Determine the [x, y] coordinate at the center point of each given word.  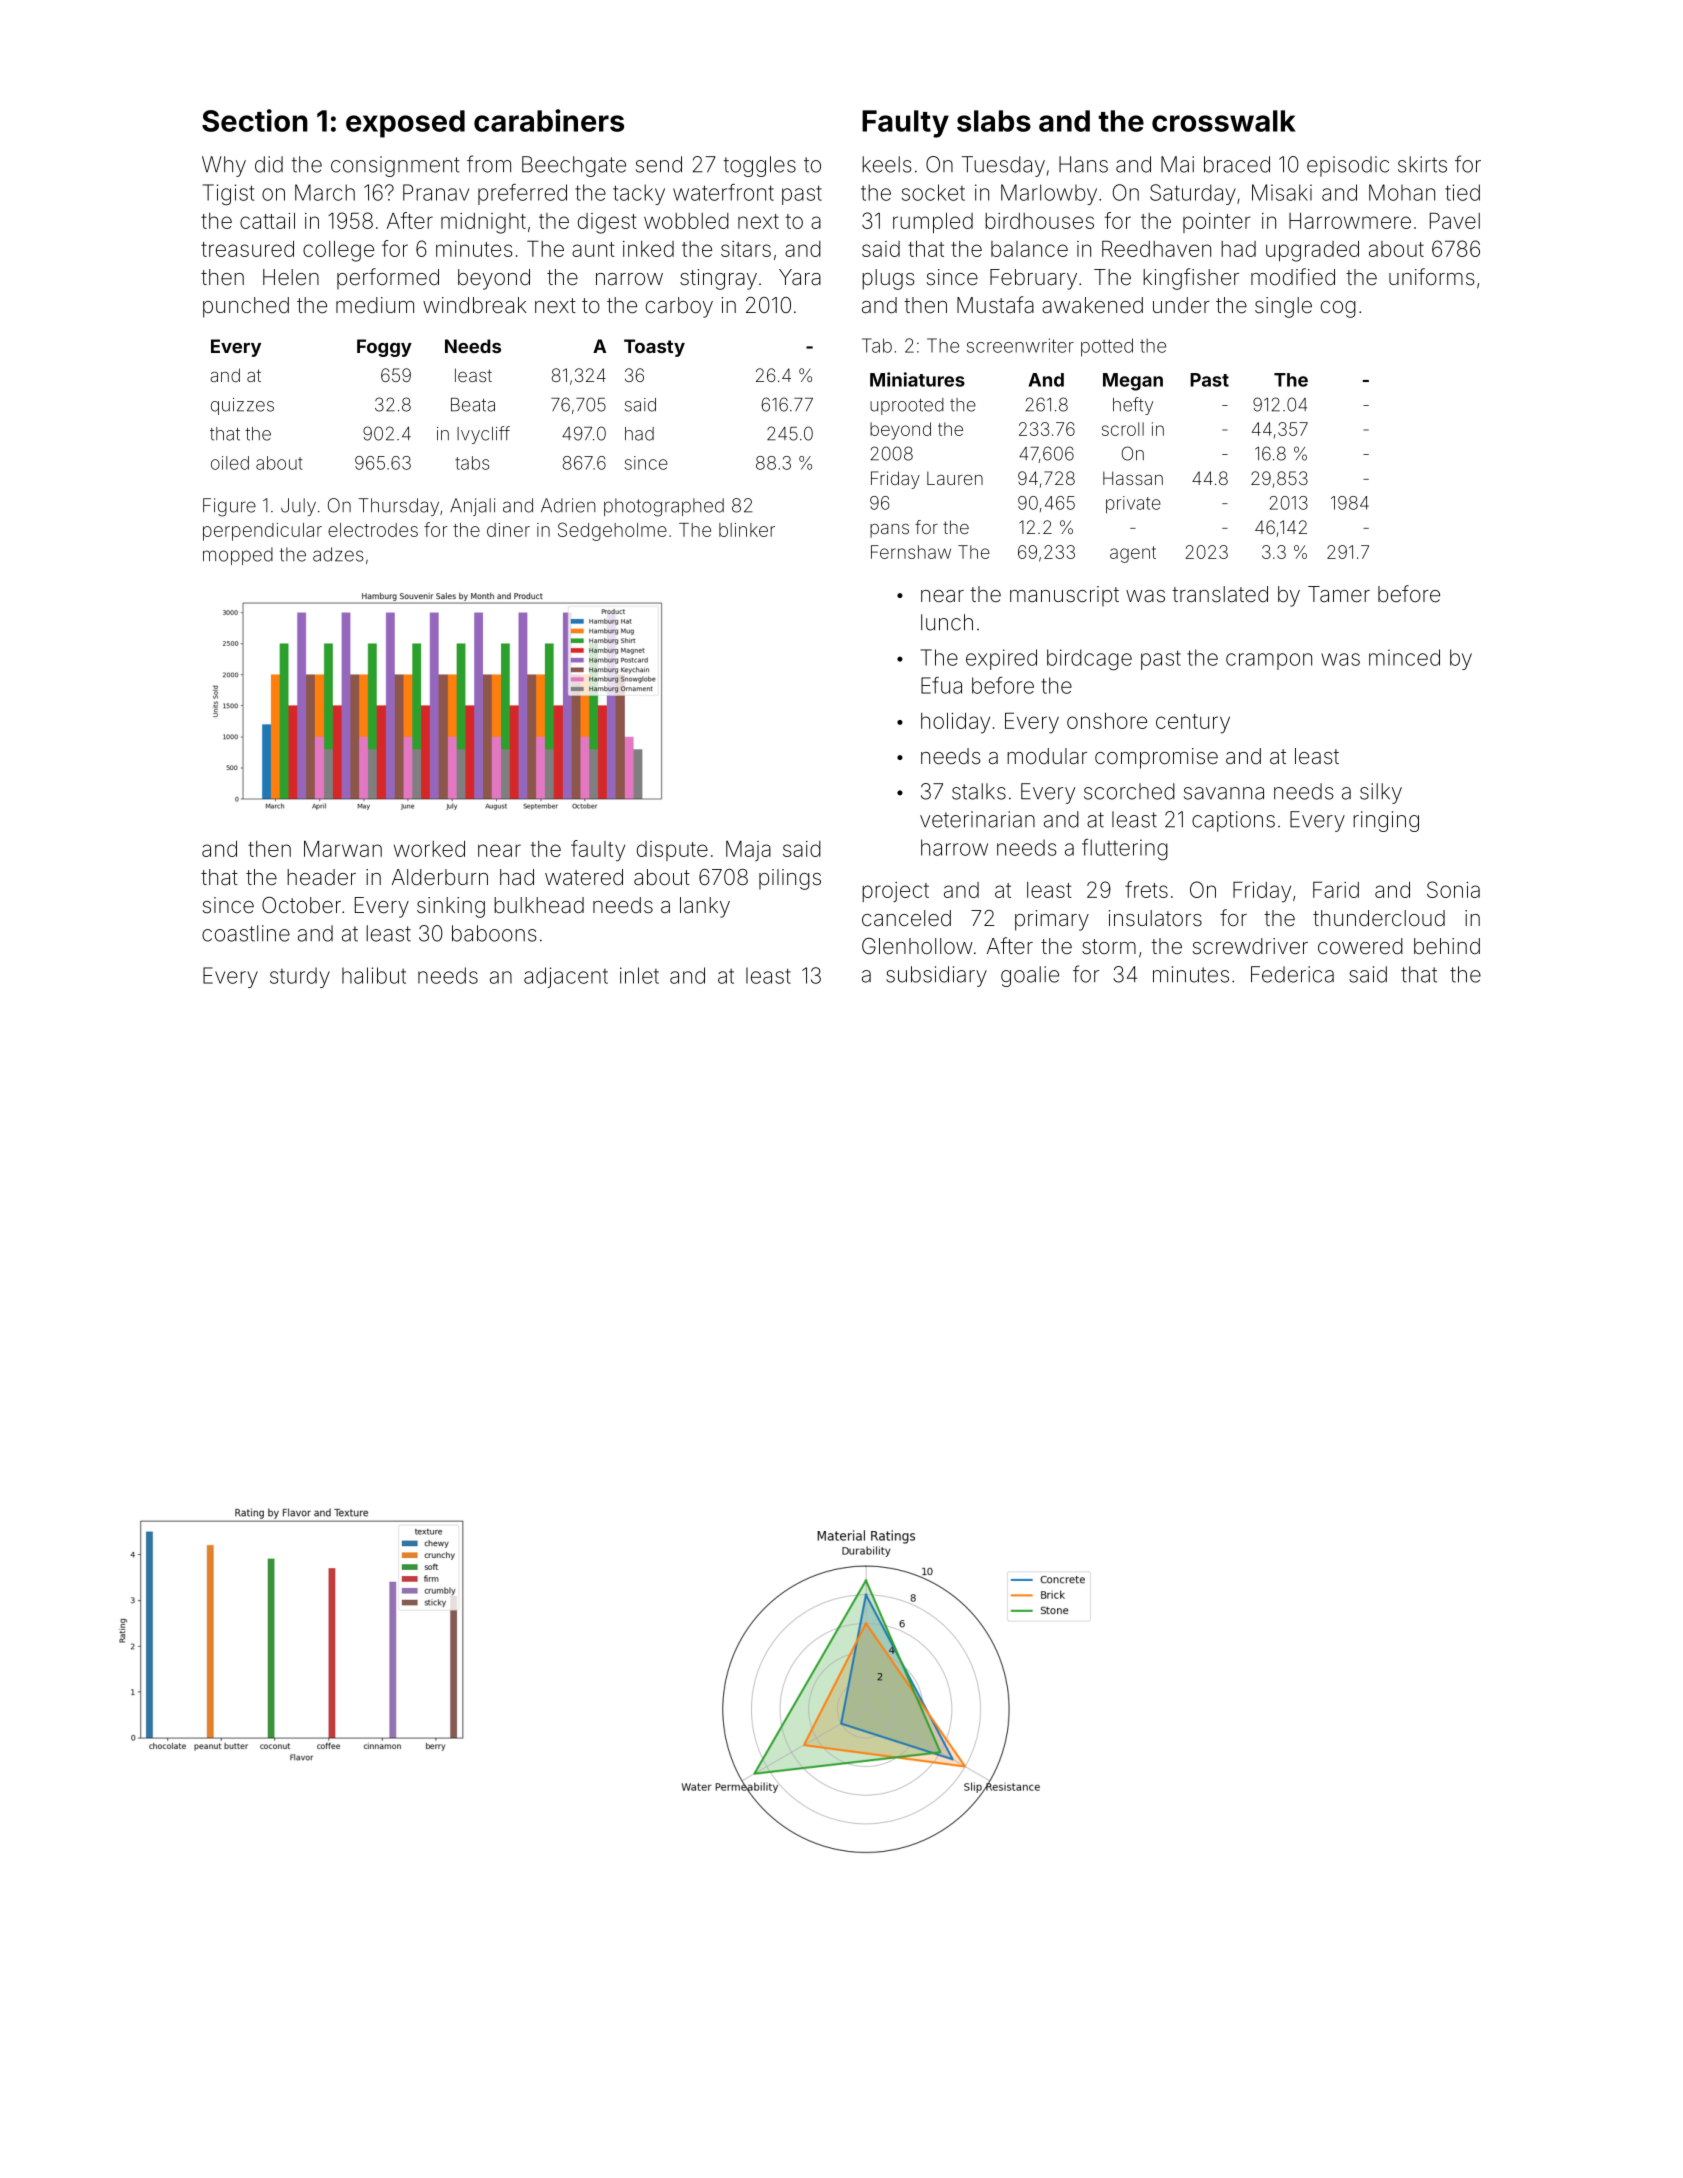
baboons [494, 933]
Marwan [343, 848]
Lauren [955, 478]
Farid [1336, 889]
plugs [888, 279]
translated [1220, 594]
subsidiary [936, 976]
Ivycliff [483, 435]
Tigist [228, 194]
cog [1338, 309]
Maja [748, 850]
